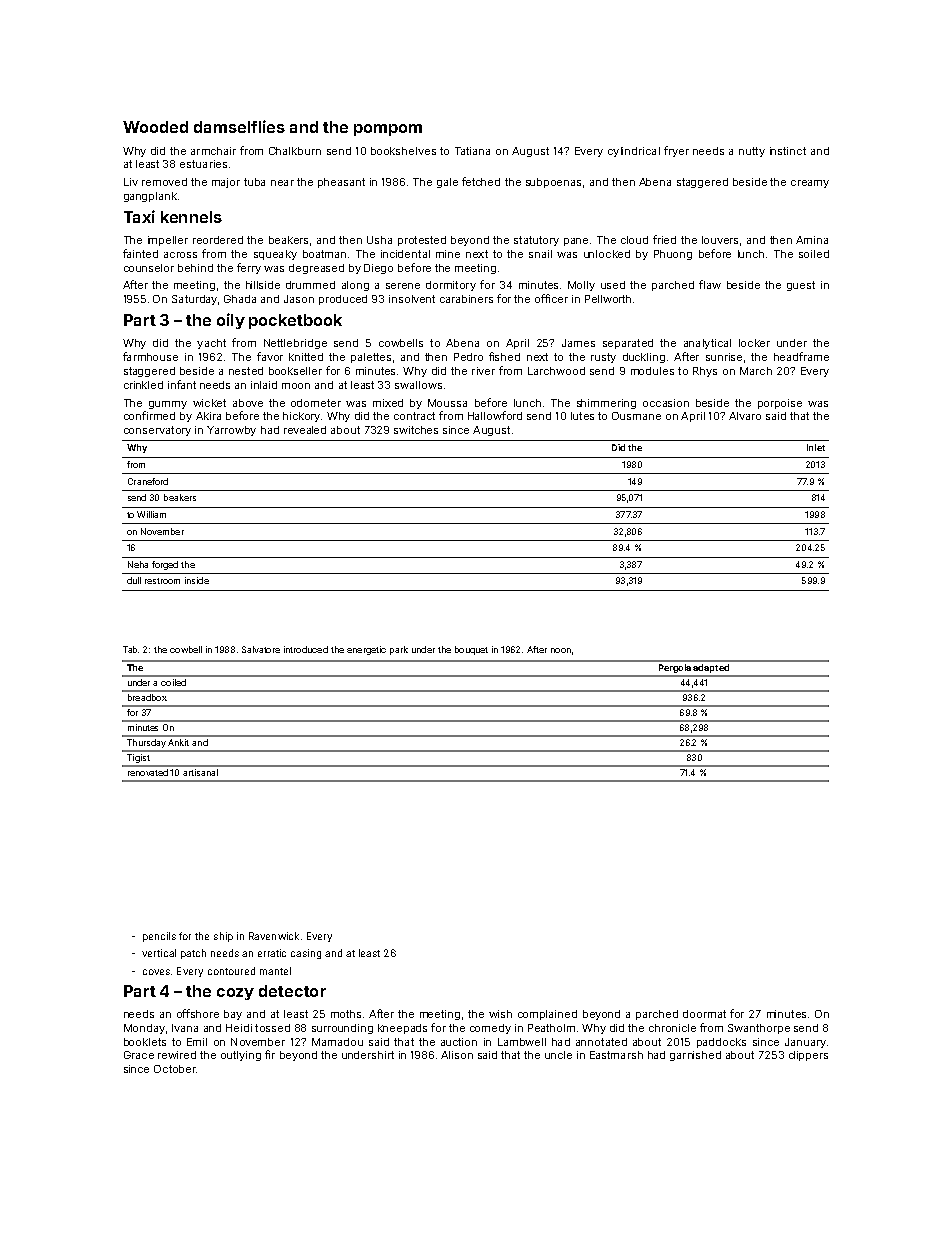 This screenshot has width=952, height=1233. I want to click on analytical, so click(707, 344).
